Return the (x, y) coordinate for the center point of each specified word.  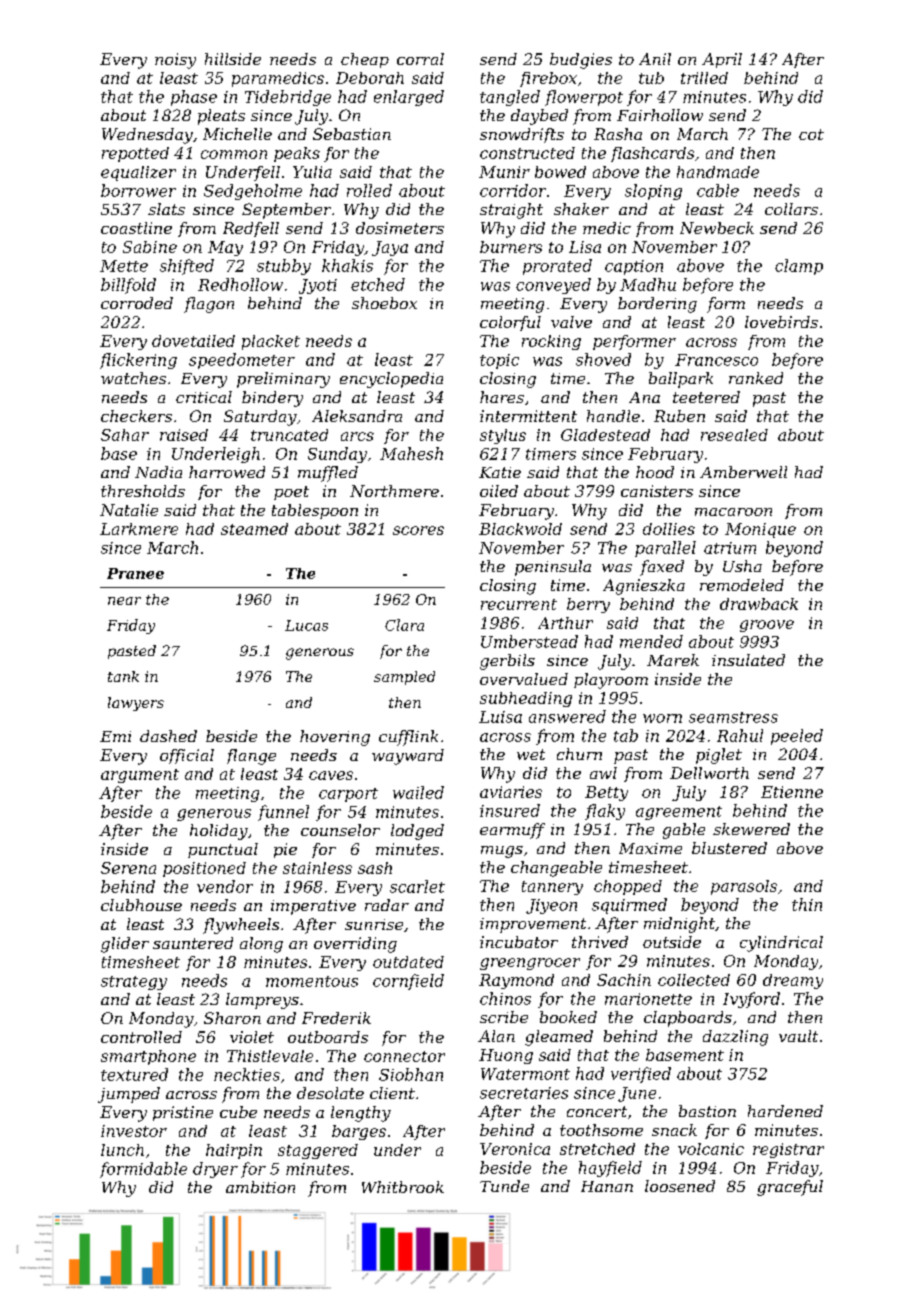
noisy (175, 61)
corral (420, 59)
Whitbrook (403, 1187)
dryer (215, 1170)
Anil (655, 59)
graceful (790, 1188)
